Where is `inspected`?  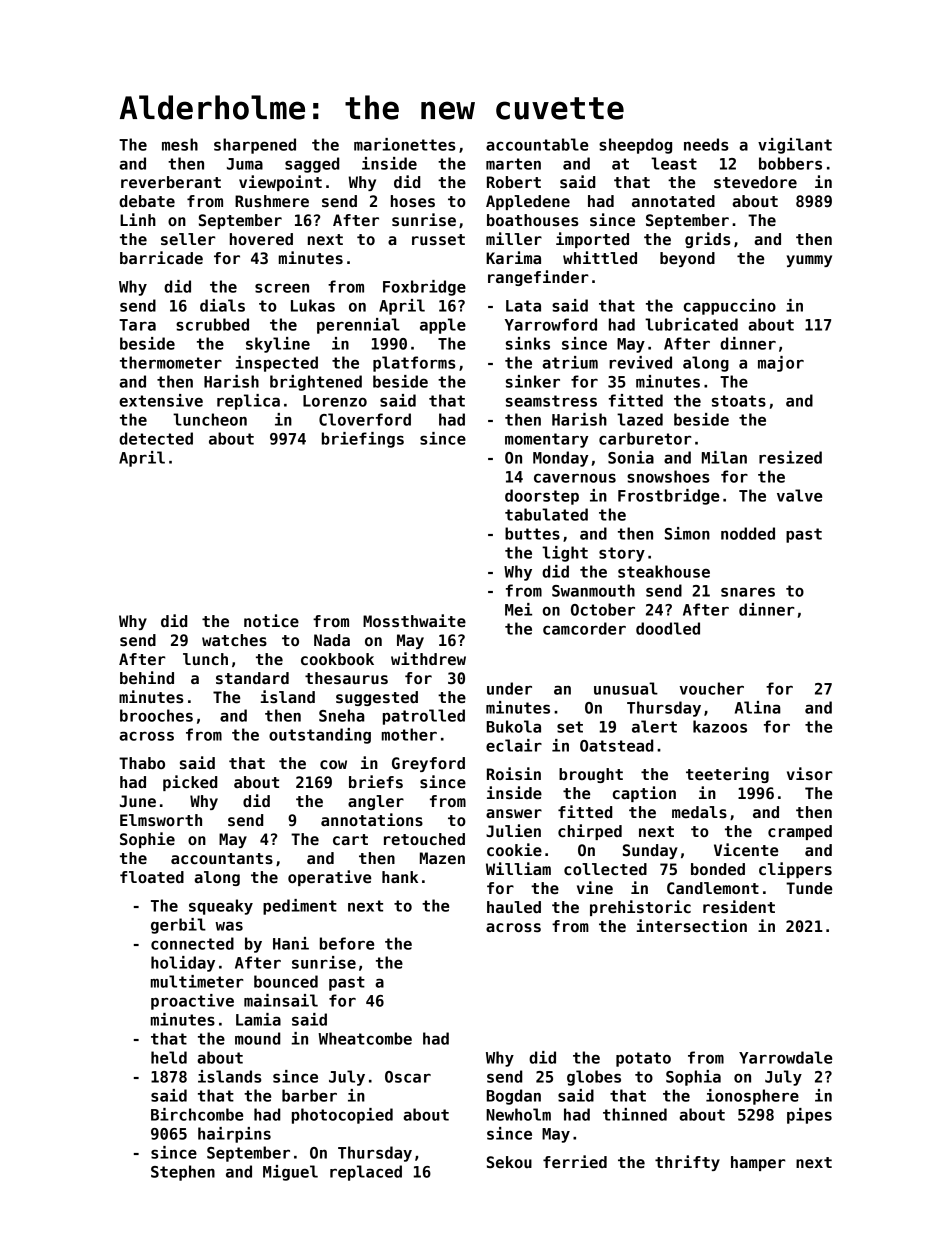 inspected is located at coordinates (276, 364).
